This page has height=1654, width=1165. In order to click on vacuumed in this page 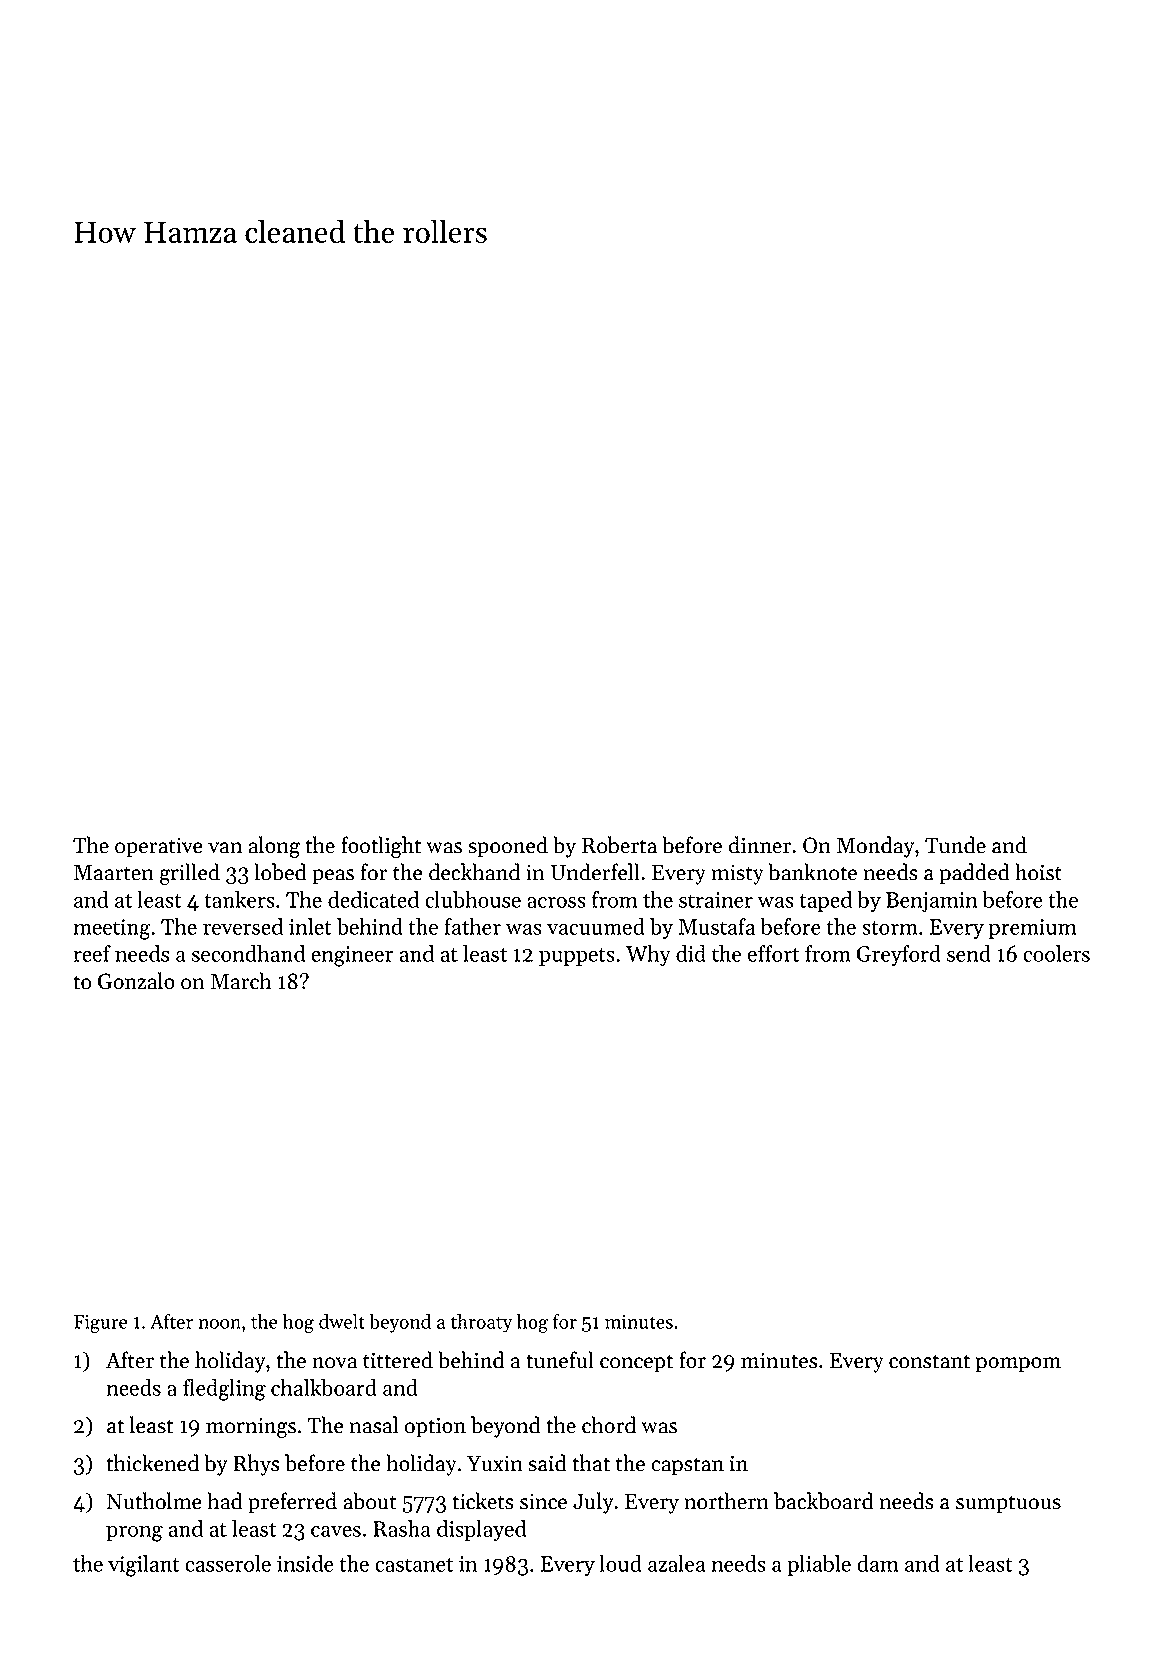, I will do `click(596, 926)`.
